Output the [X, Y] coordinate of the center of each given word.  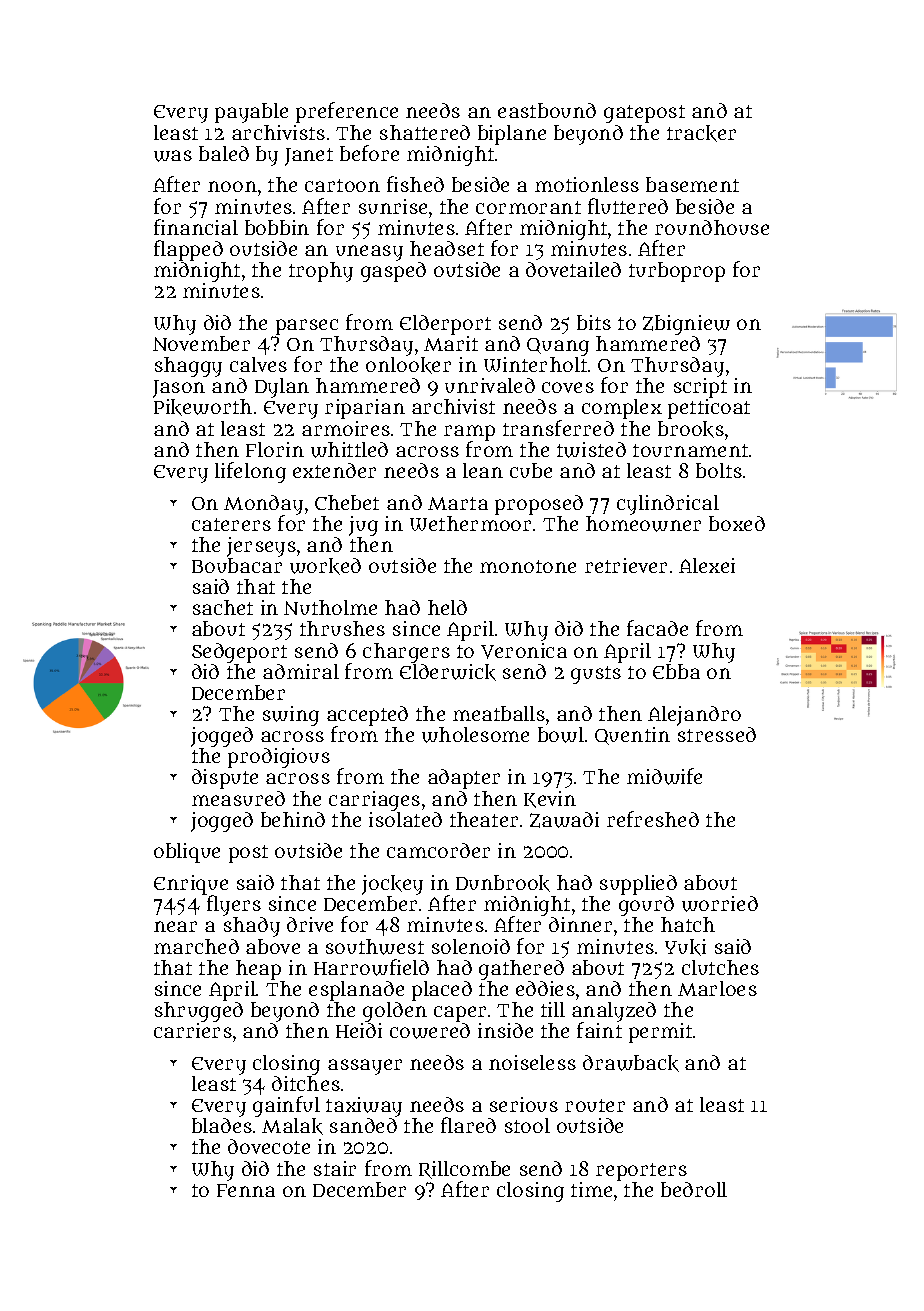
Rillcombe [464, 1170]
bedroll [694, 1189]
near [175, 926]
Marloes [717, 988]
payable [251, 113]
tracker [701, 133]
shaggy [188, 367]
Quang [558, 347]
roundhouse [712, 227]
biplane [512, 135]
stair [335, 1168]
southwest [375, 947]
